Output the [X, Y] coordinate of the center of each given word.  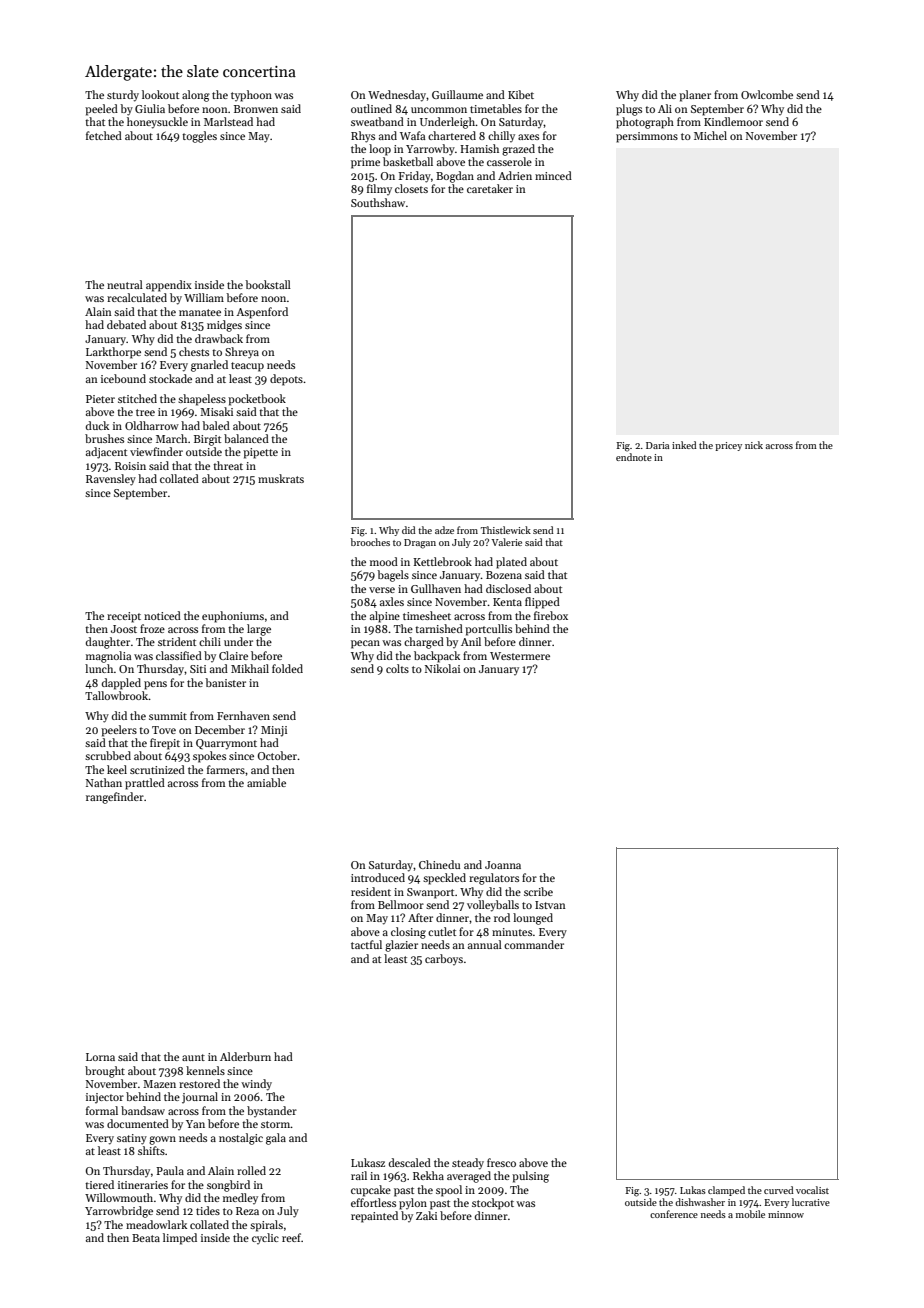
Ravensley [111, 480]
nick [754, 445]
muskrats [281, 478]
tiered [99, 1184]
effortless [373, 1202]
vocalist [812, 1190]
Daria [657, 445]
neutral [125, 284]
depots [286, 380]
